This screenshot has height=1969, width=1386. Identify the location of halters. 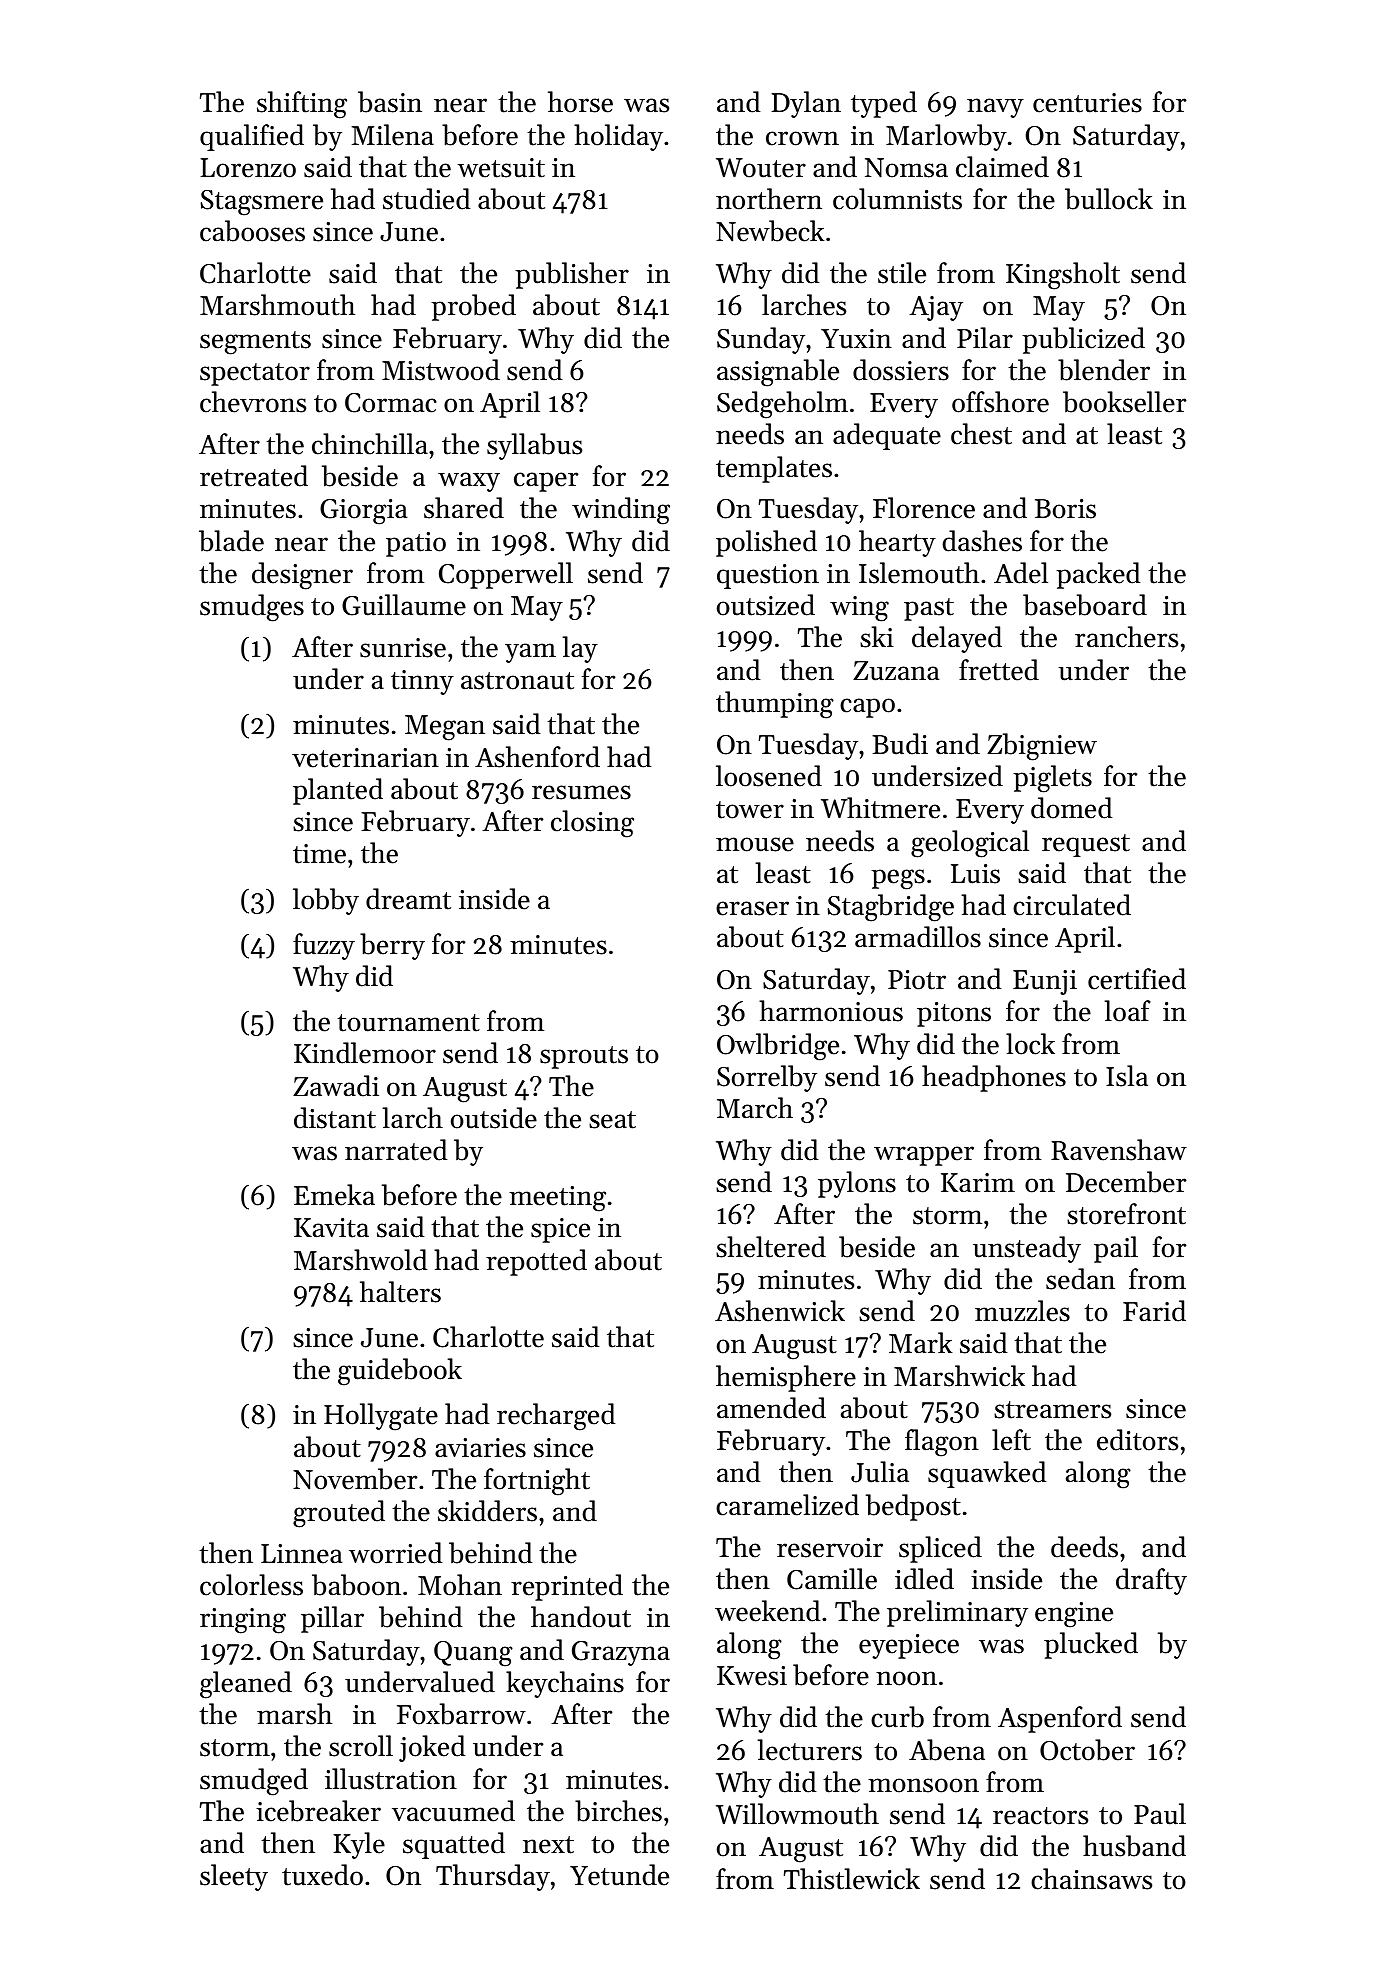
(400, 1292).
